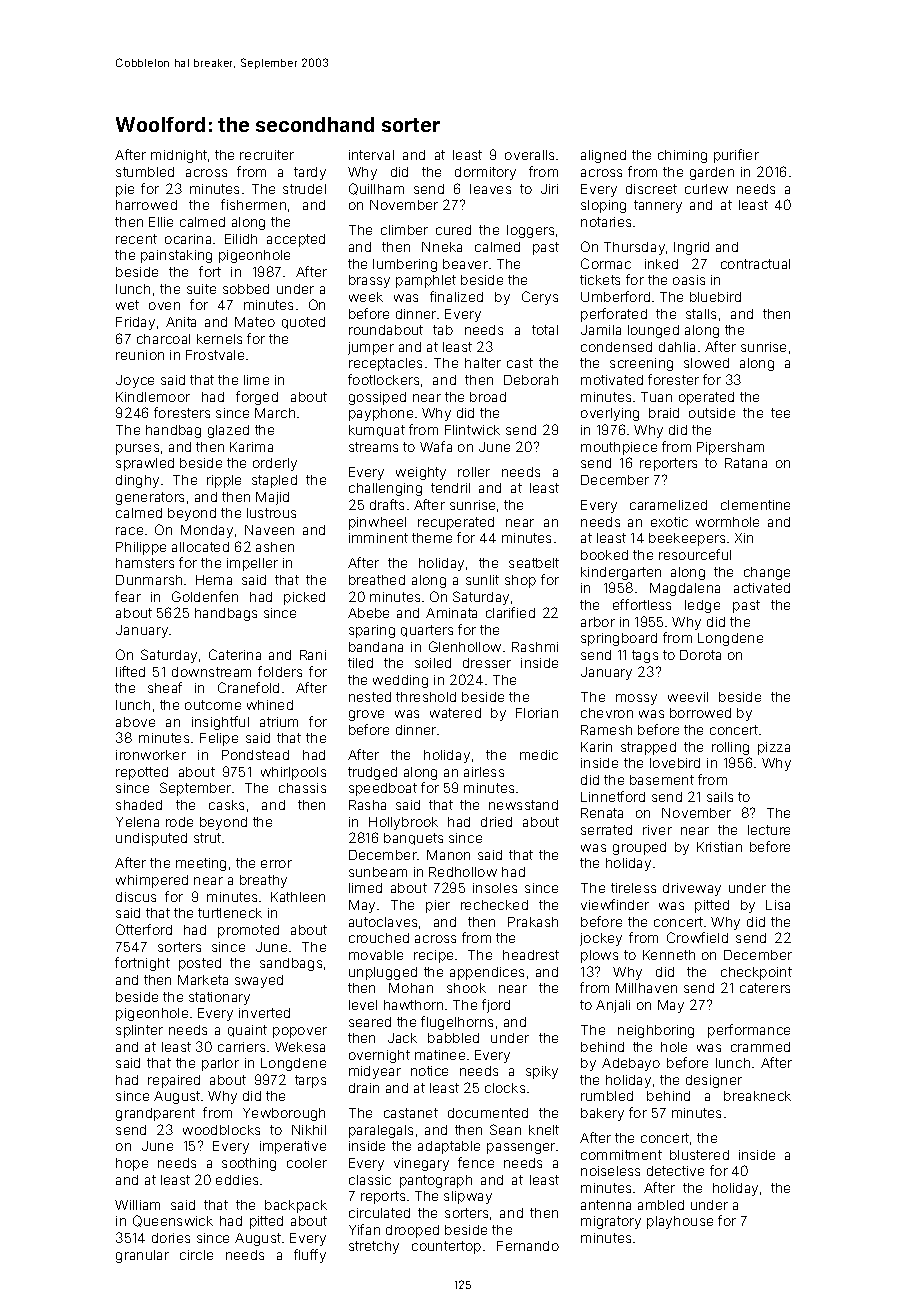  Describe the element at coordinates (275, 547) in the screenshot. I see `ashen` at that location.
